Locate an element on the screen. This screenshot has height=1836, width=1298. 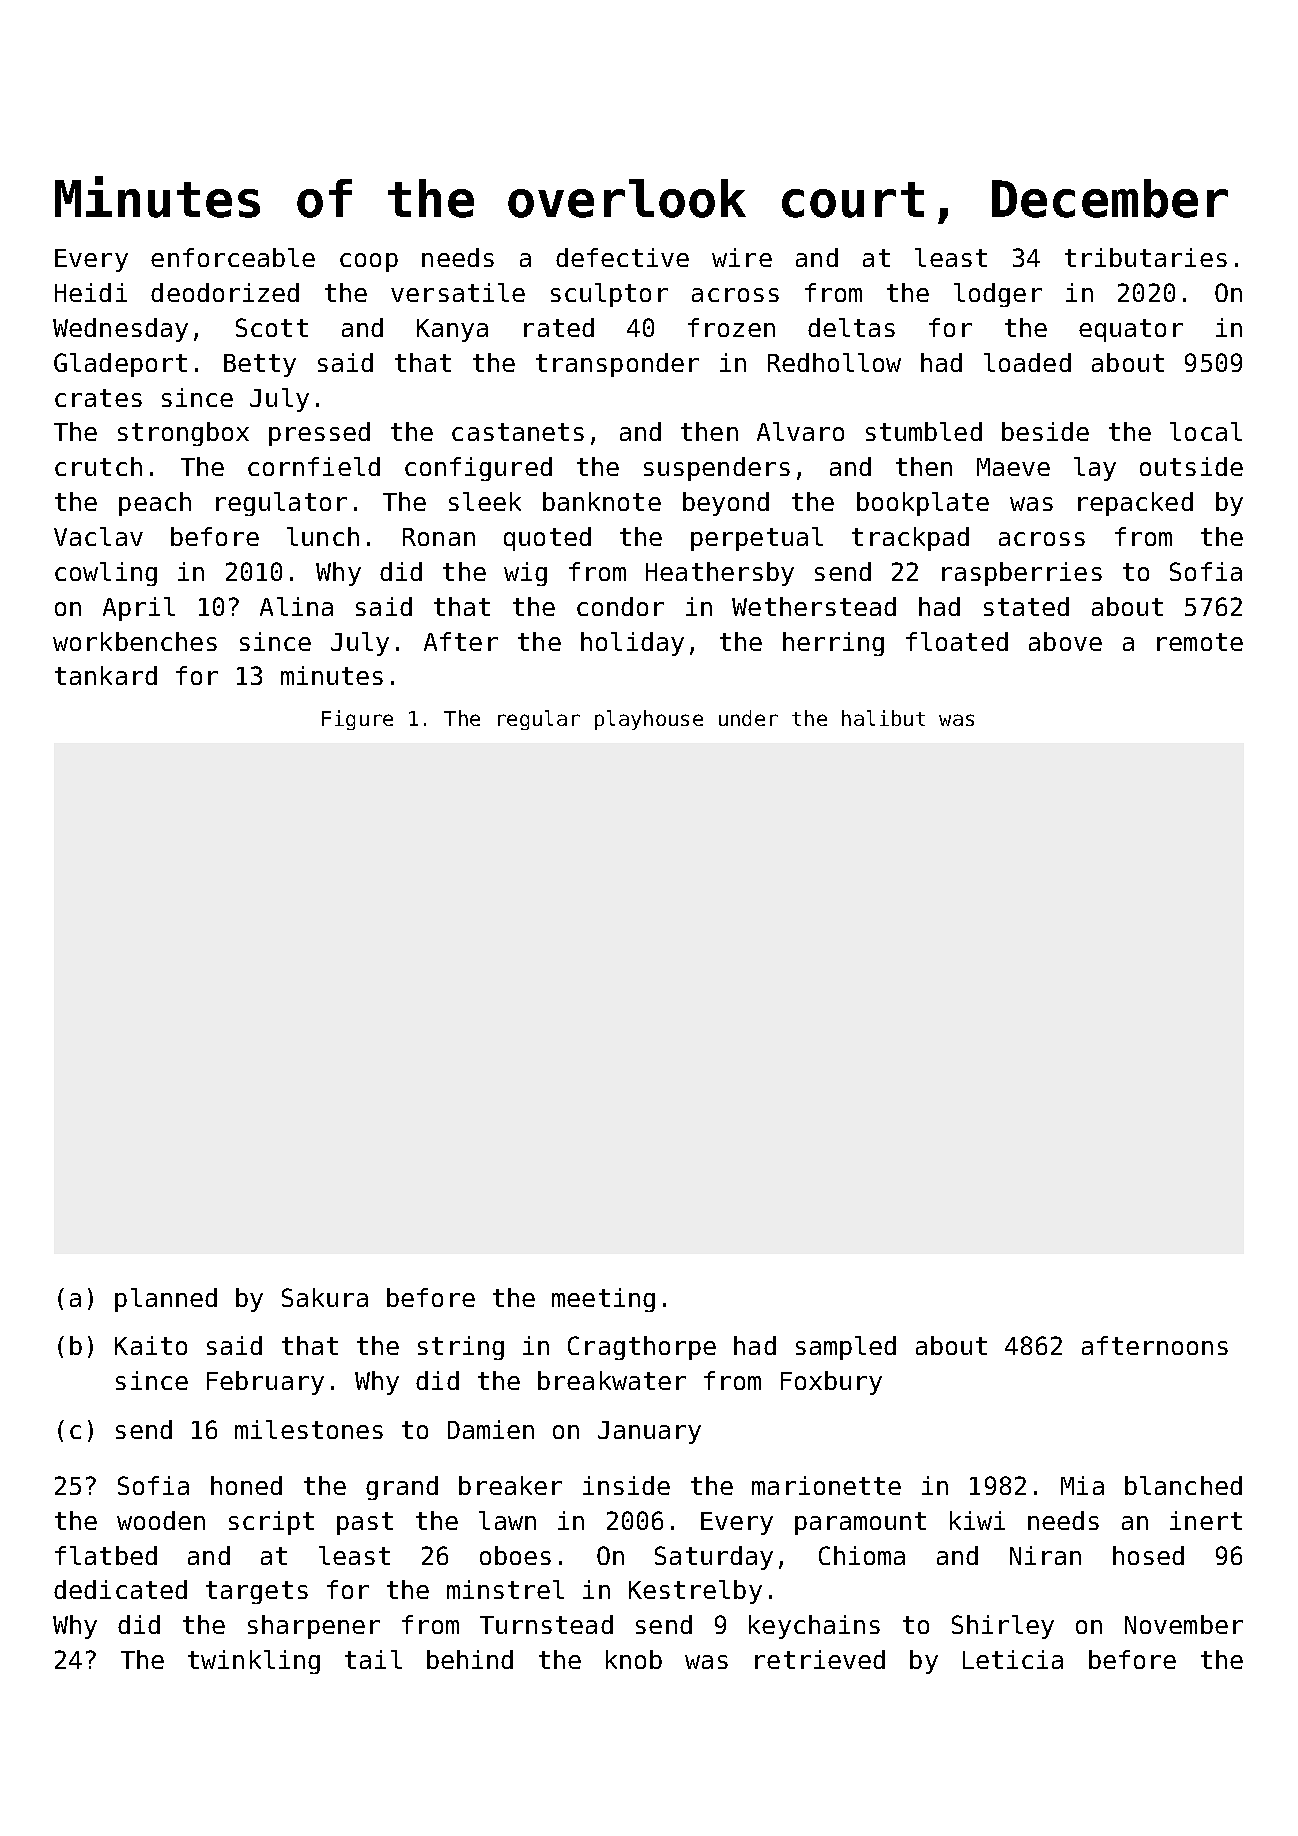
equator is located at coordinates (1131, 330).
